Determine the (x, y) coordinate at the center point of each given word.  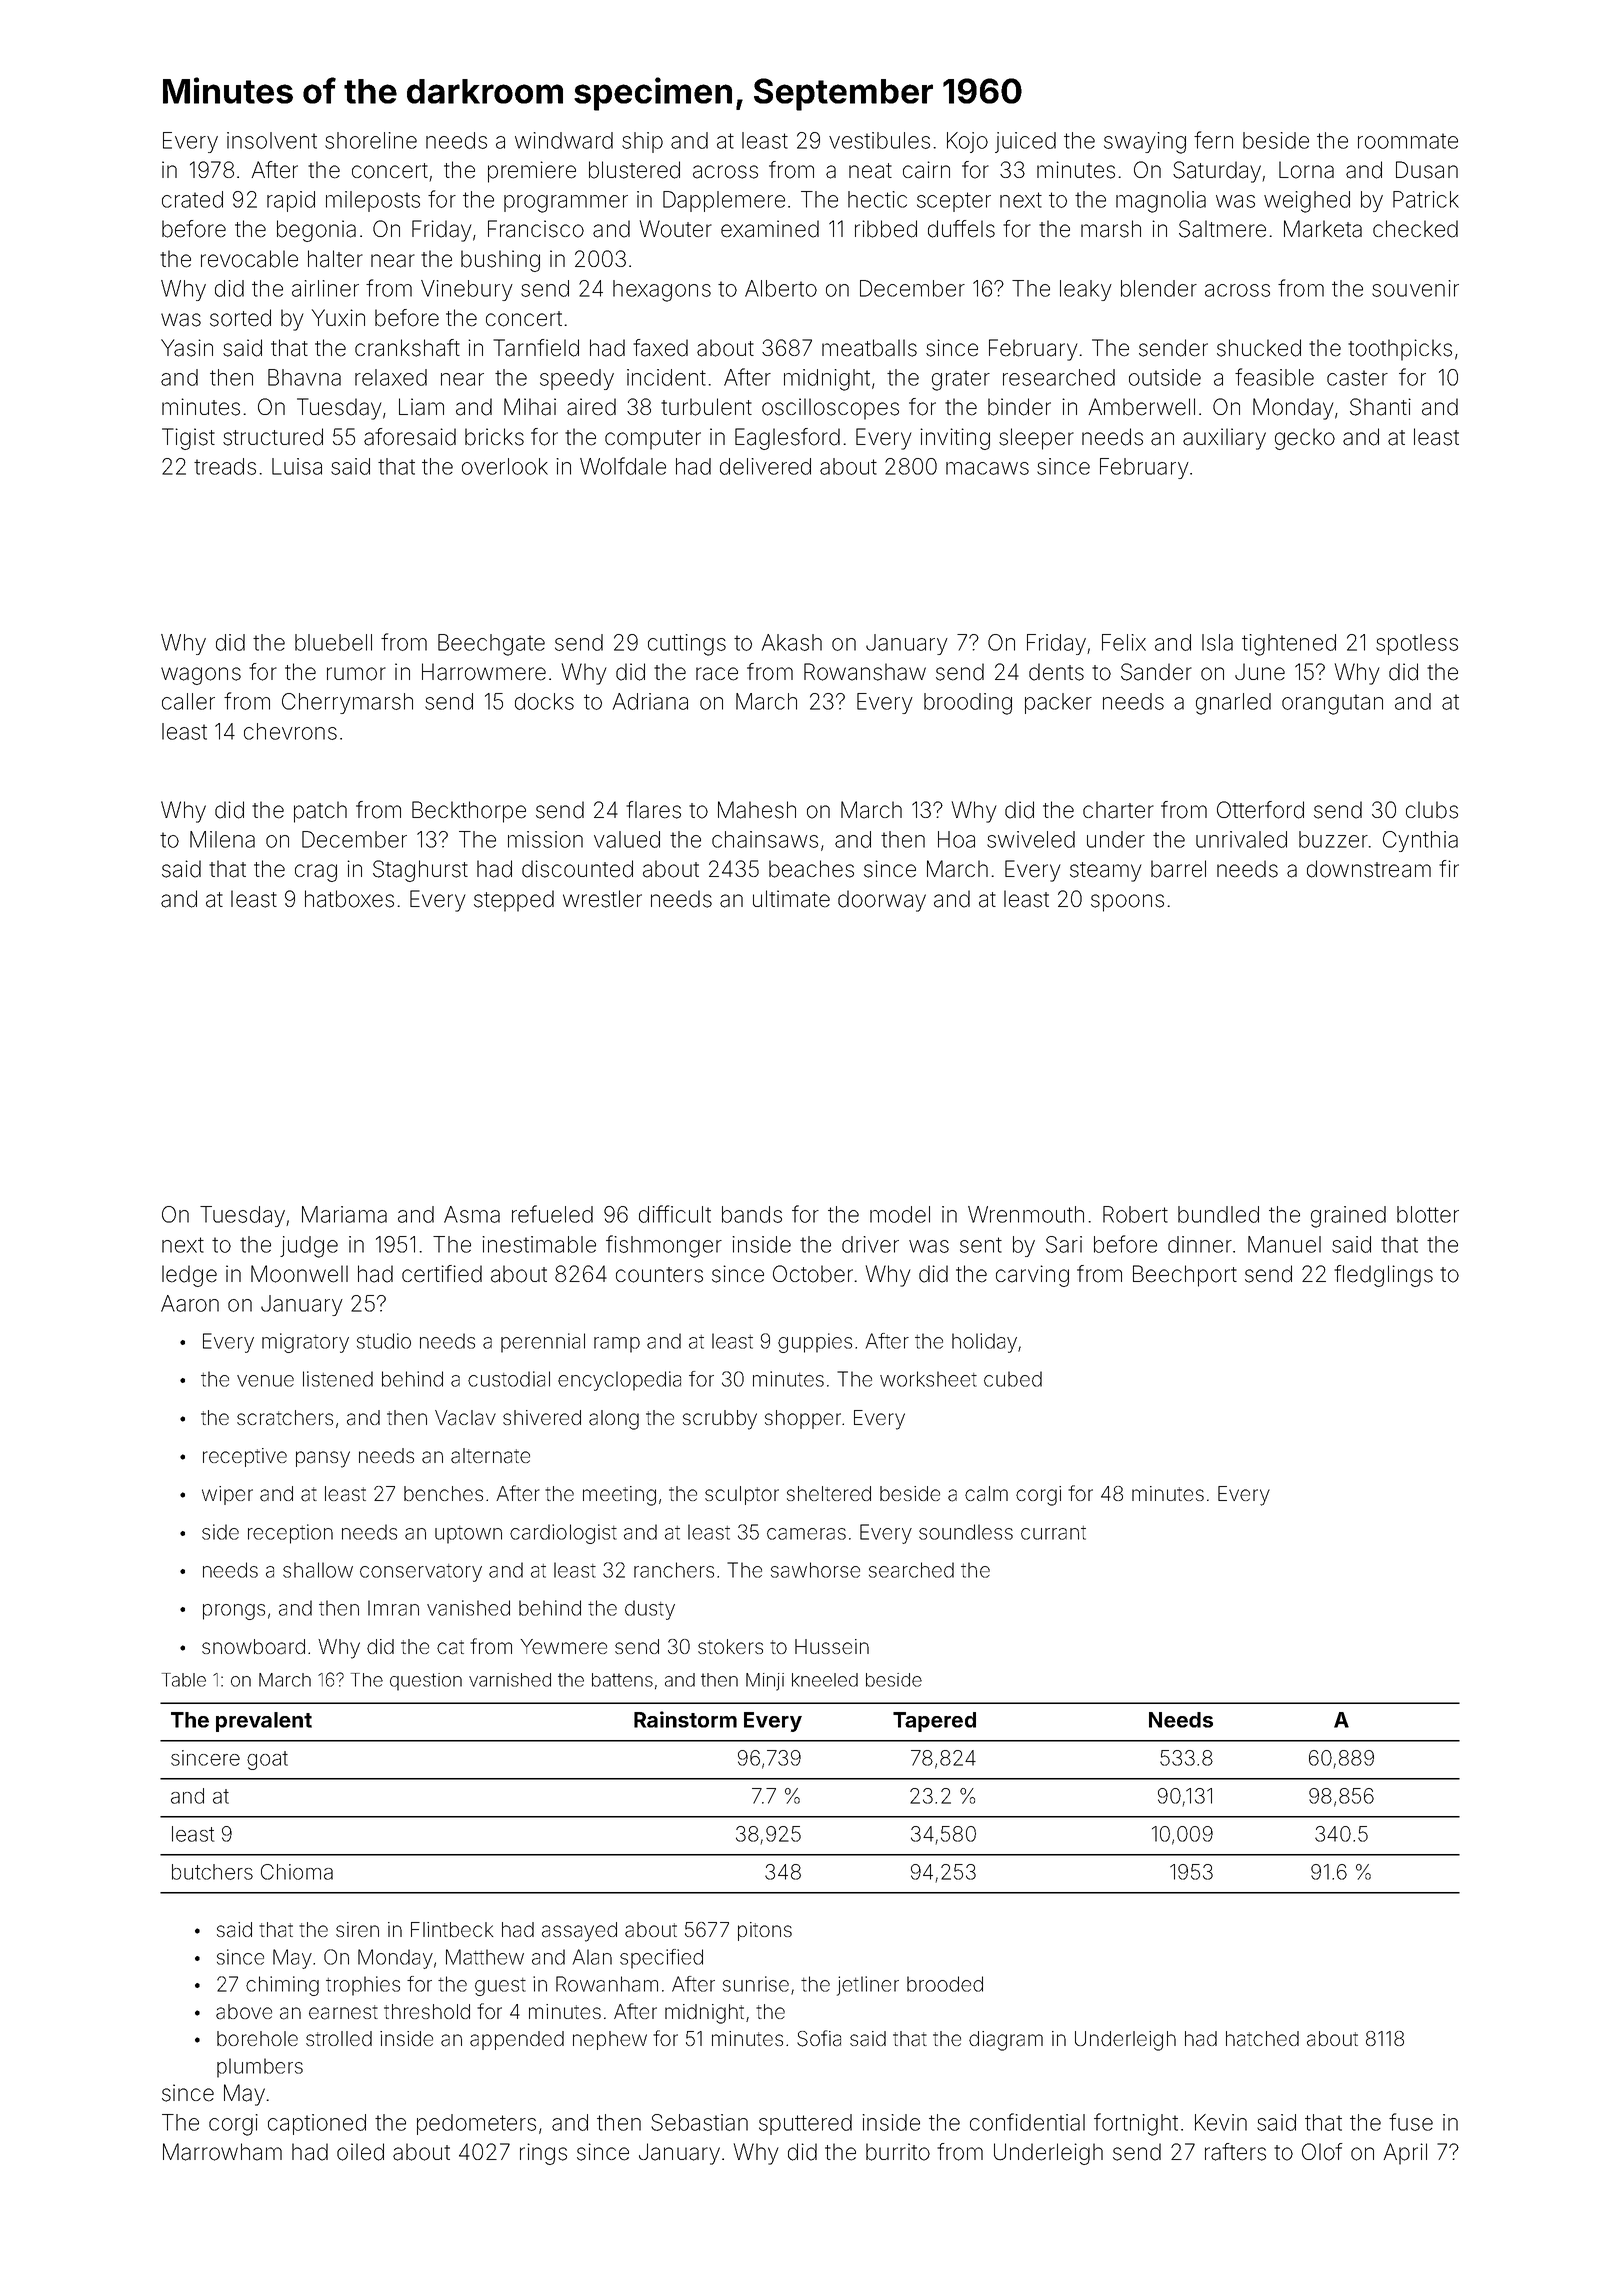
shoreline (371, 140)
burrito (898, 2152)
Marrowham (222, 2152)
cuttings (687, 645)
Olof (1322, 2152)
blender (1159, 288)
